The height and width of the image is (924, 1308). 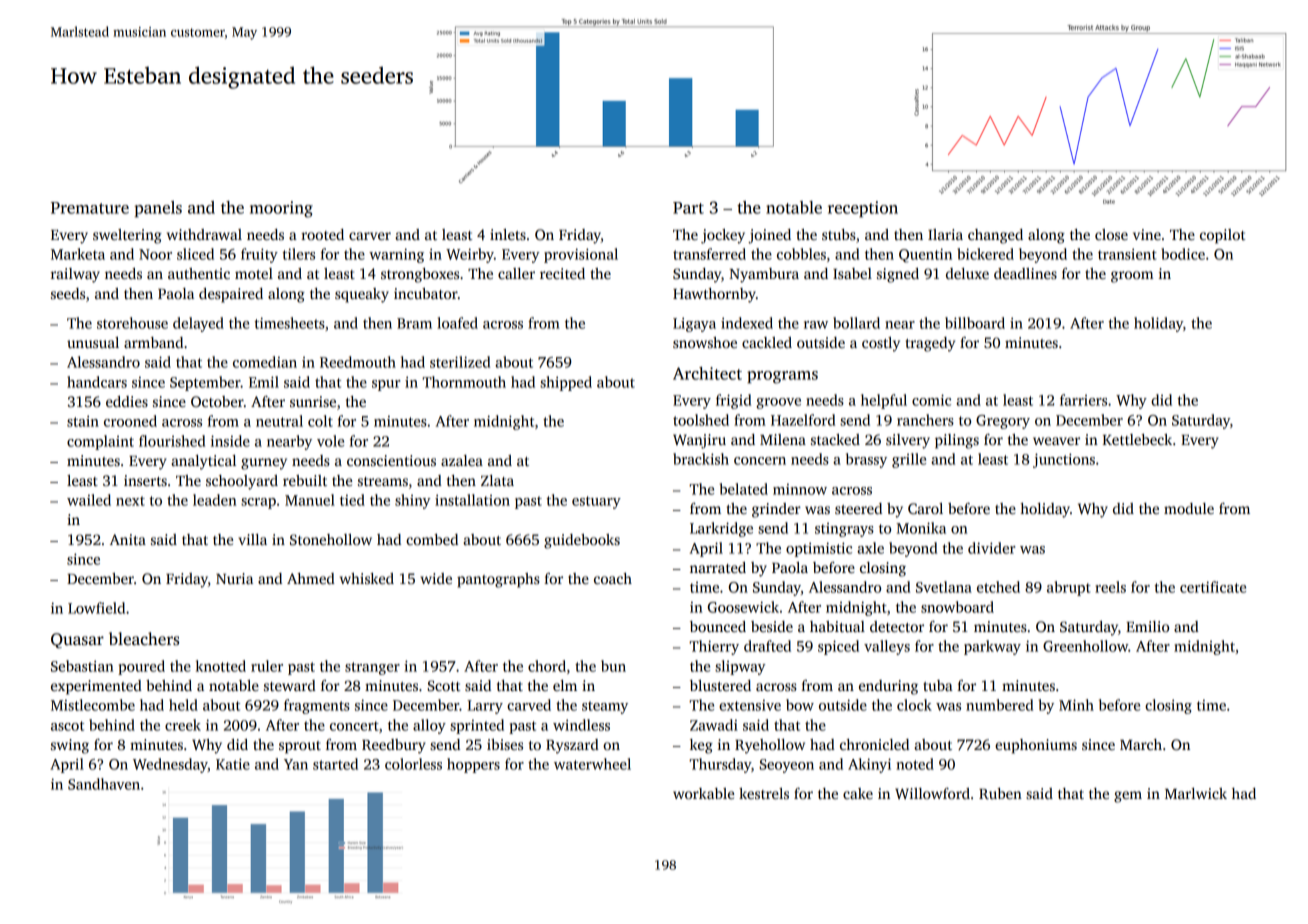 I want to click on changed, so click(x=995, y=236).
